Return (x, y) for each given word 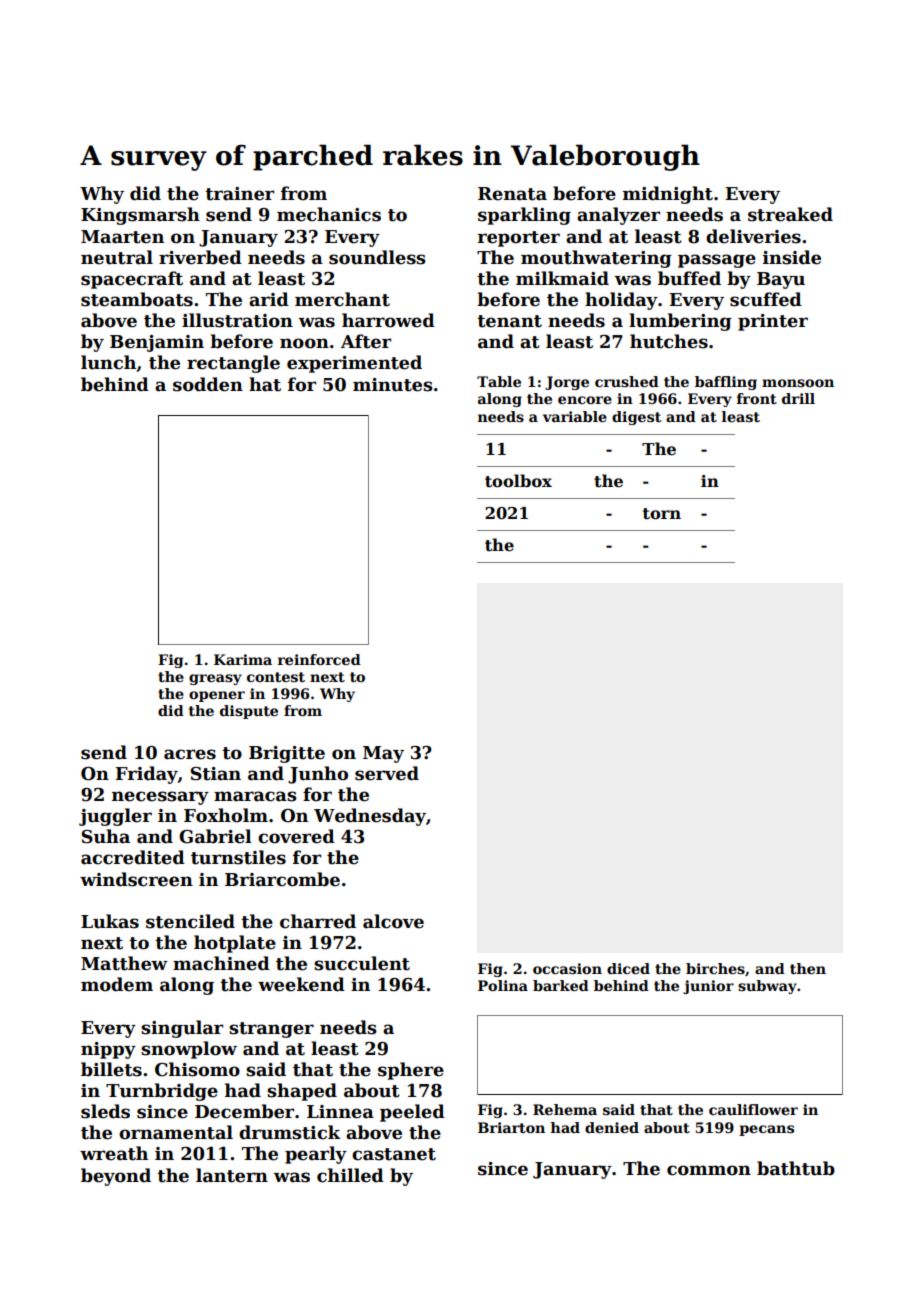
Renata (512, 194)
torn (662, 514)
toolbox (518, 481)
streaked (790, 214)
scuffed (766, 299)
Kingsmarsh (140, 216)
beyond (116, 1177)
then (808, 968)
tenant (509, 321)
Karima (243, 659)
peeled (412, 1113)
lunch (108, 362)
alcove (393, 921)
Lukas (110, 921)
